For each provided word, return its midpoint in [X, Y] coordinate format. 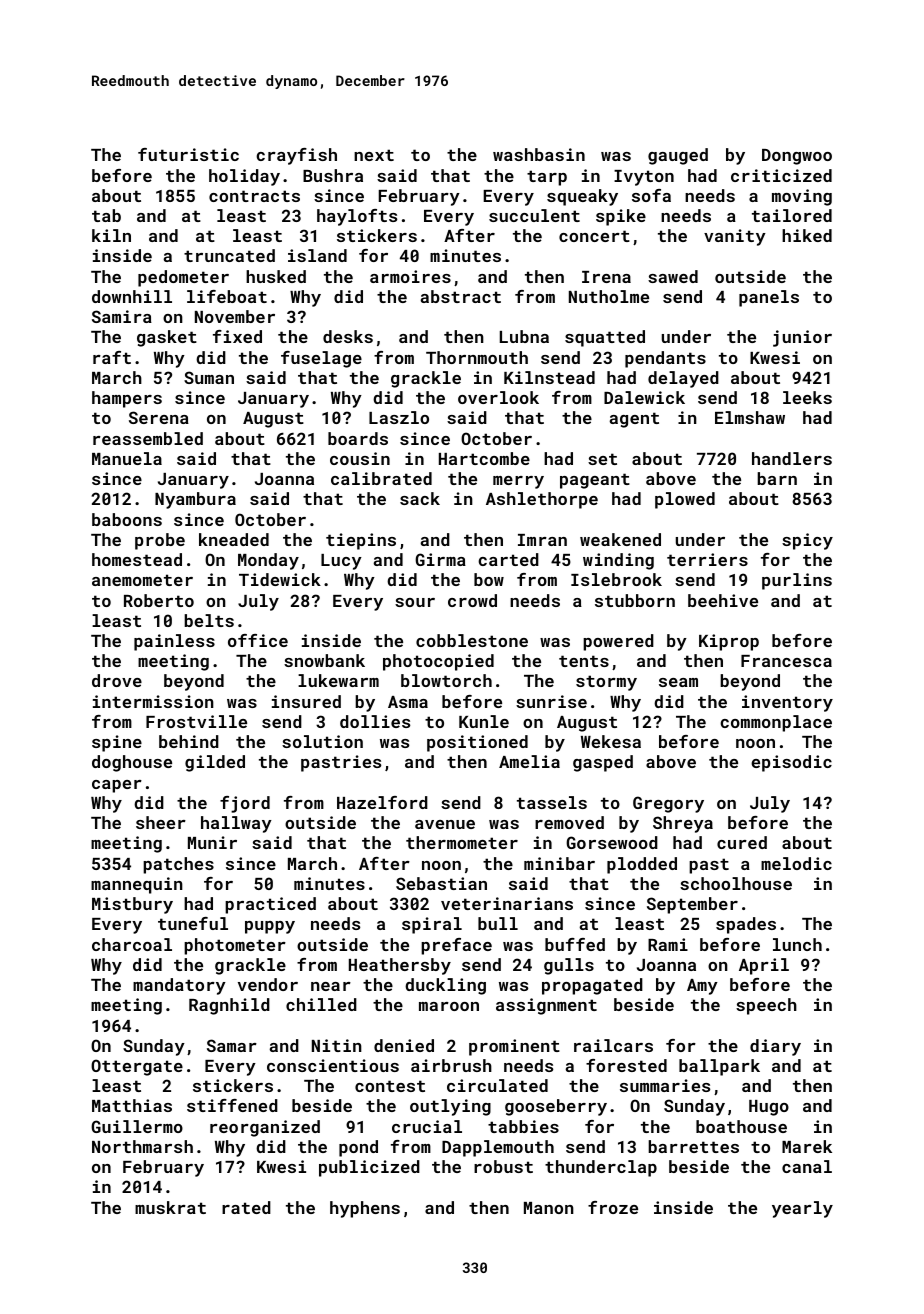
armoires [410, 276]
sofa [651, 195]
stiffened [232, 1105]
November [235, 316]
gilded [215, 763]
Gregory [668, 804]
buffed [575, 944]
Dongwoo [797, 157]
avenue [445, 824]
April [764, 966]
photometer [235, 946]
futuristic [188, 154]
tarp [547, 178]
